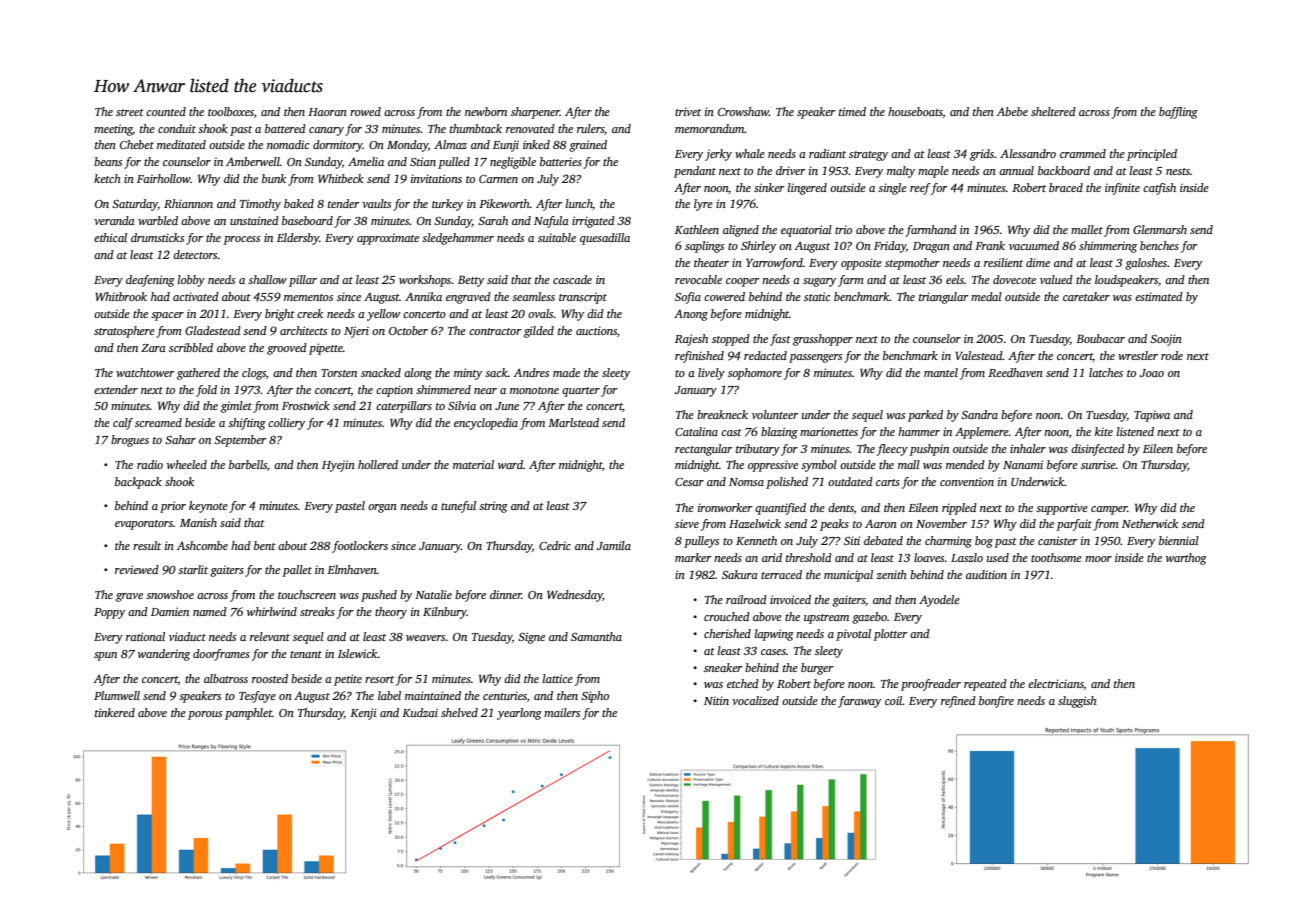 The width and height of the document is (1308, 924). Describe the element at coordinates (196, 296) in the document. I see `activated` at that location.
